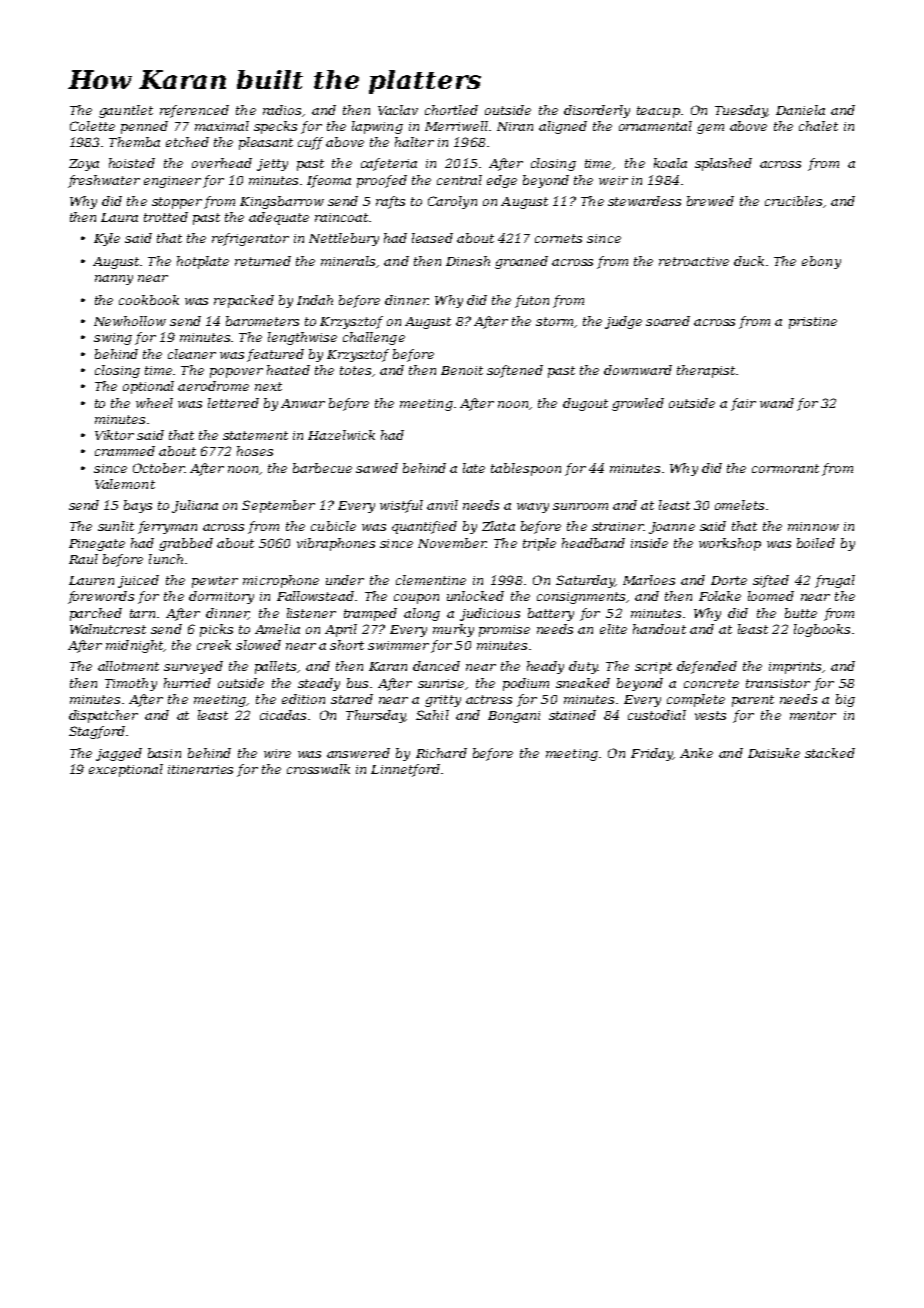 The width and height of the screenshot is (924, 1308). Describe the element at coordinates (329, 181) in the screenshot. I see `Ifeoma` at that location.
